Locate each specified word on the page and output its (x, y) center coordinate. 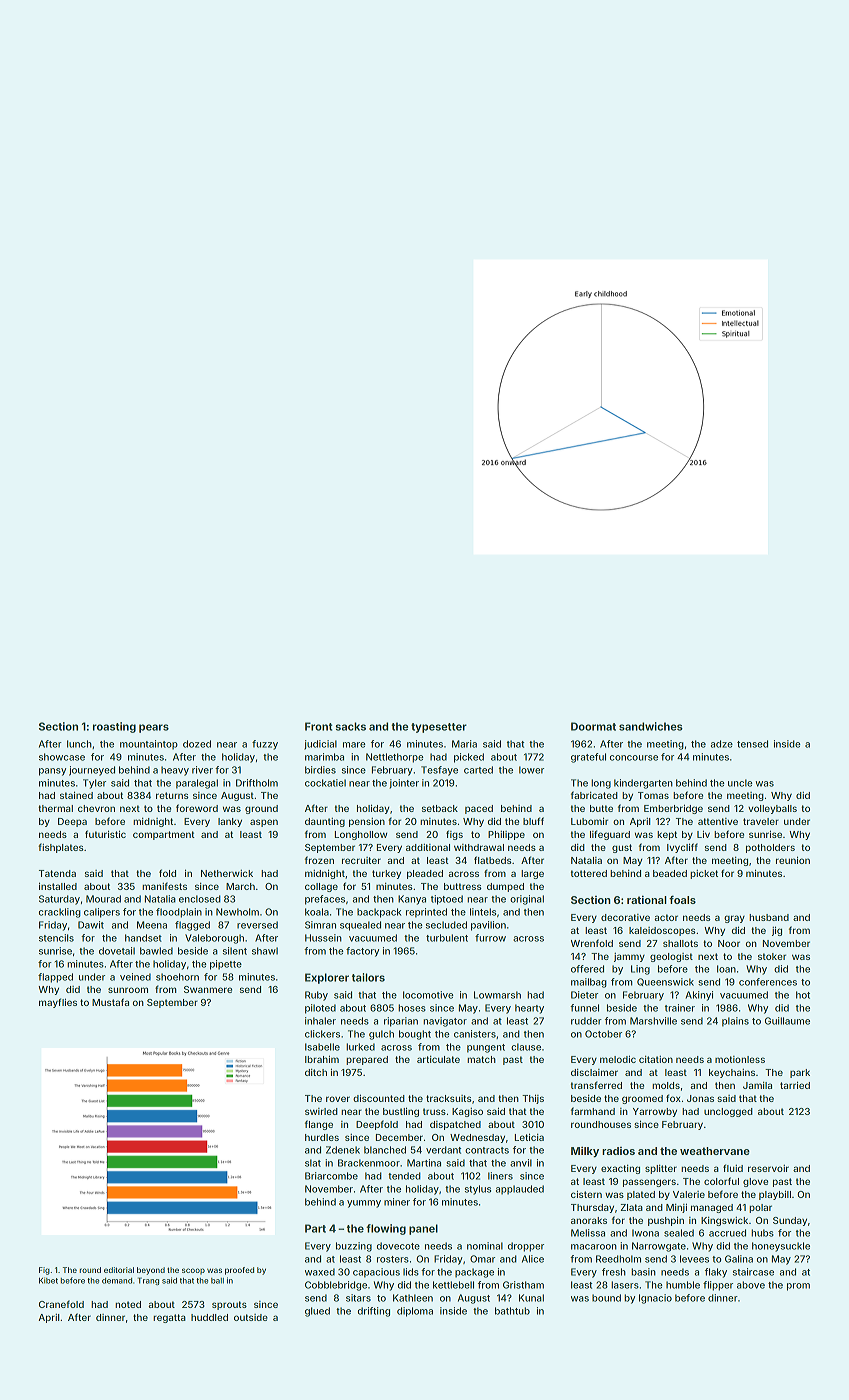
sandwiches (651, 726)
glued (317, 1312)
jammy (629, 957)
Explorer (327, 978)
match (481, 1059)
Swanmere (208, 989)
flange (319, 1125)
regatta (169, 1318)
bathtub (512, 1311)
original (527, 900)
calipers (102, 913)
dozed (197, 744)
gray (734, 919)
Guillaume (787, 1021)
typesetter (439, 728)
